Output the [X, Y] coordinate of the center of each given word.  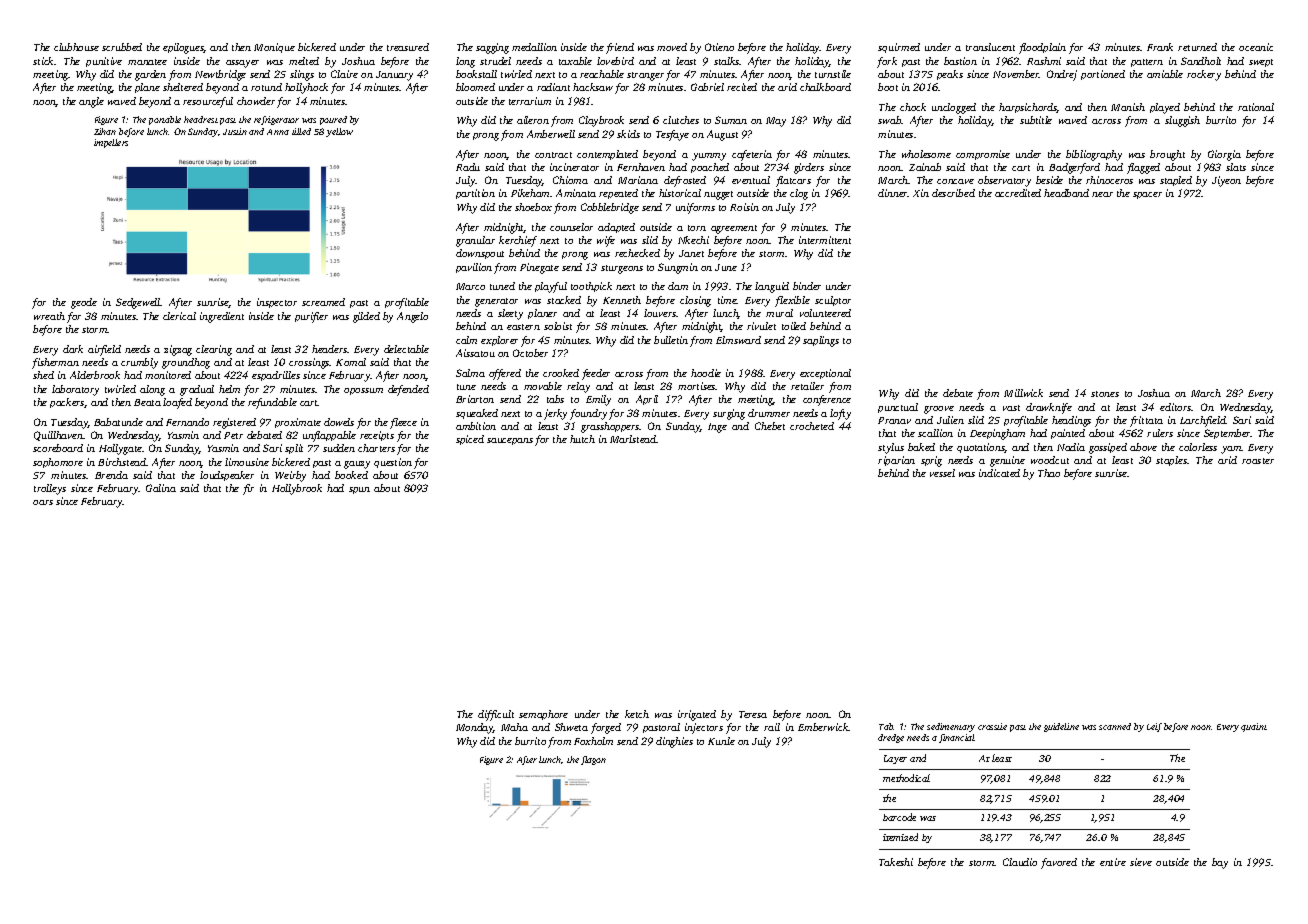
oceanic [1256, 47]
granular [475, 241]
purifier [311, 317]
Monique [274, 48]
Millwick [1023, 393]
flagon [593, 760]
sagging [492, 48]
